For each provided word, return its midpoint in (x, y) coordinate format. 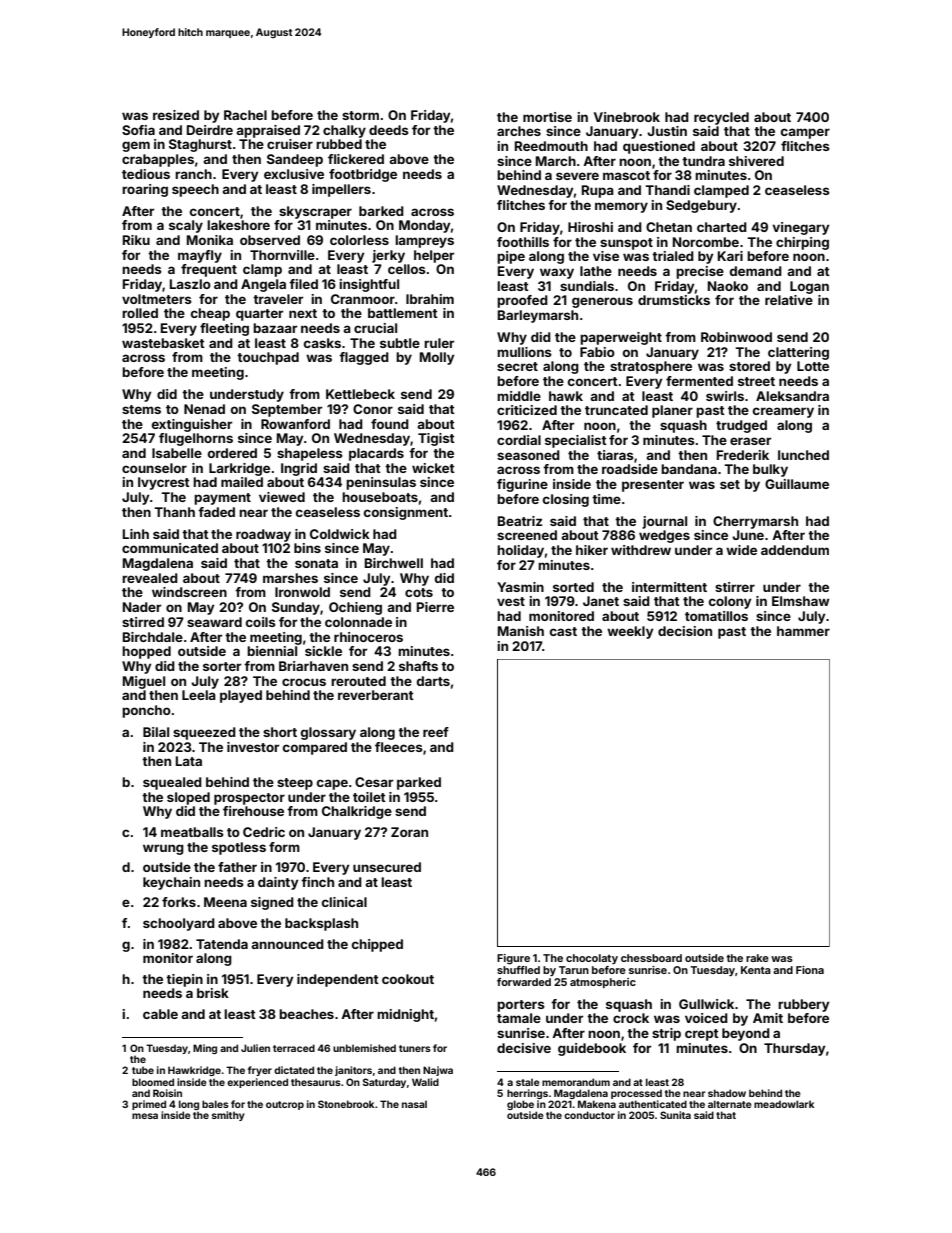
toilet (369, 797)
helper (434, 256)
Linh (136, 534)
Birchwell (394, 563)
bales (215, 1104)
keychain (171, 883)
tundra (703, 161)
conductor (589, 1115)
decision (685, 631)
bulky (770, 470)
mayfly (200, 256)
